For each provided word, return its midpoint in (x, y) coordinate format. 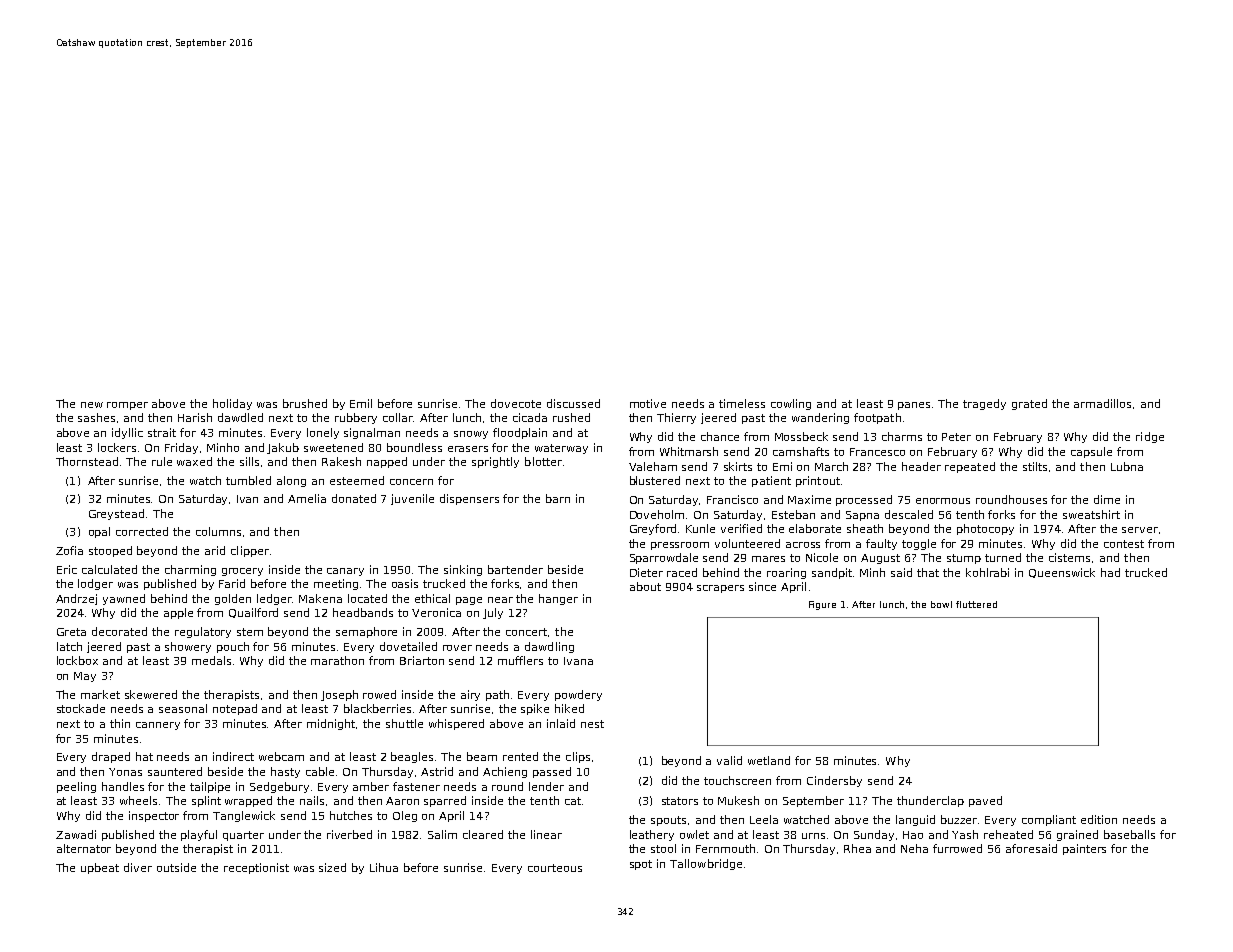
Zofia (69, 550)
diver (138, 867)
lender (546, 786)
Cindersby (834, 781)
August (880, 559)
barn (558, 498)
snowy (471, 435)
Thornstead (87, 461)
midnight (331, 724)
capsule (1091, 452)
